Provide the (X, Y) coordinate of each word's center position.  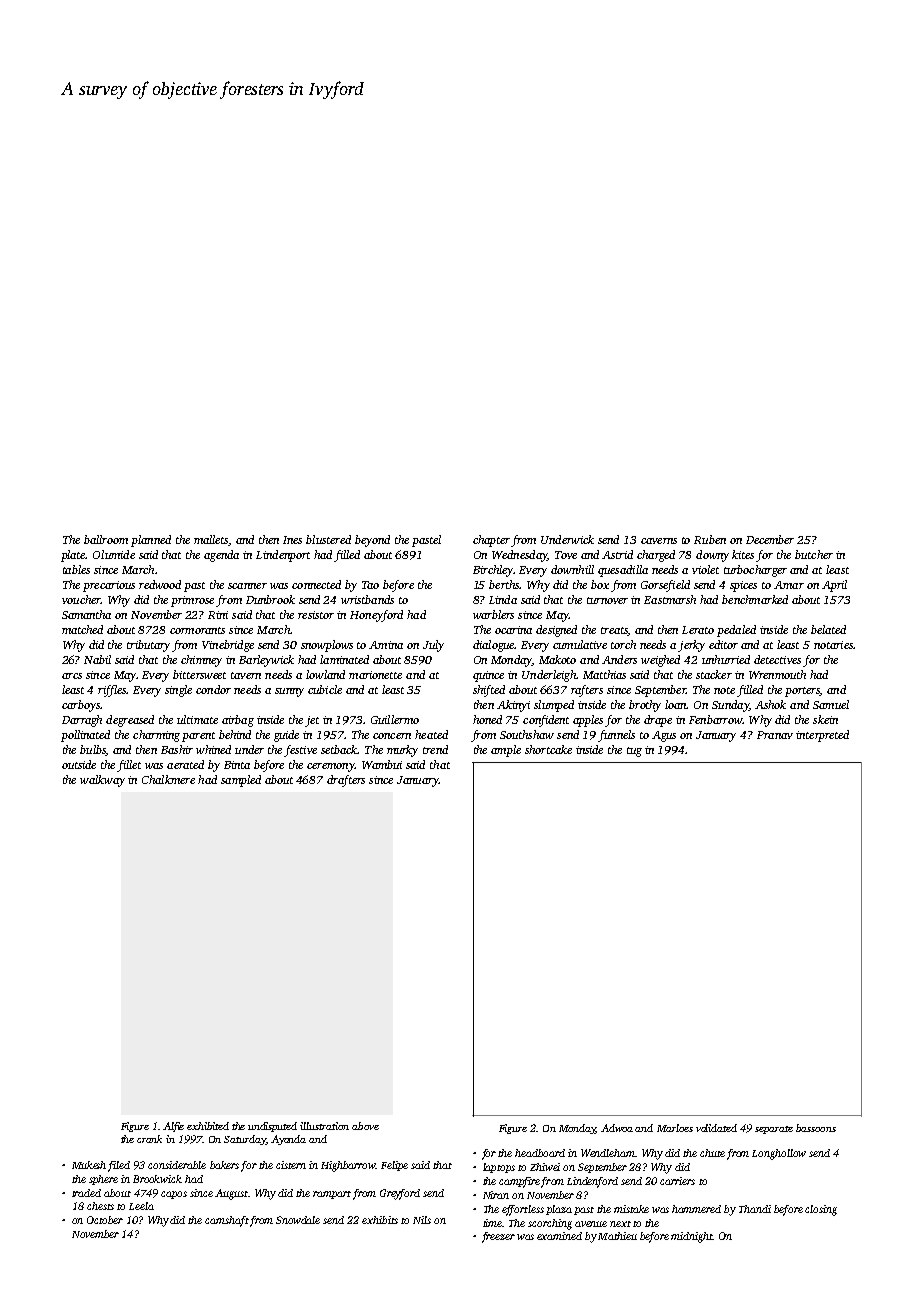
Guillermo (395, 719)
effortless (523, 1210)
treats (614, 631)
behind (235, 734)
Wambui (382, 764)
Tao (370, 585)
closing (821, 1210)
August (231, 1194)
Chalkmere (168, 779)
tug (634, 752)
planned (151, 541)
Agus (664, 736)
